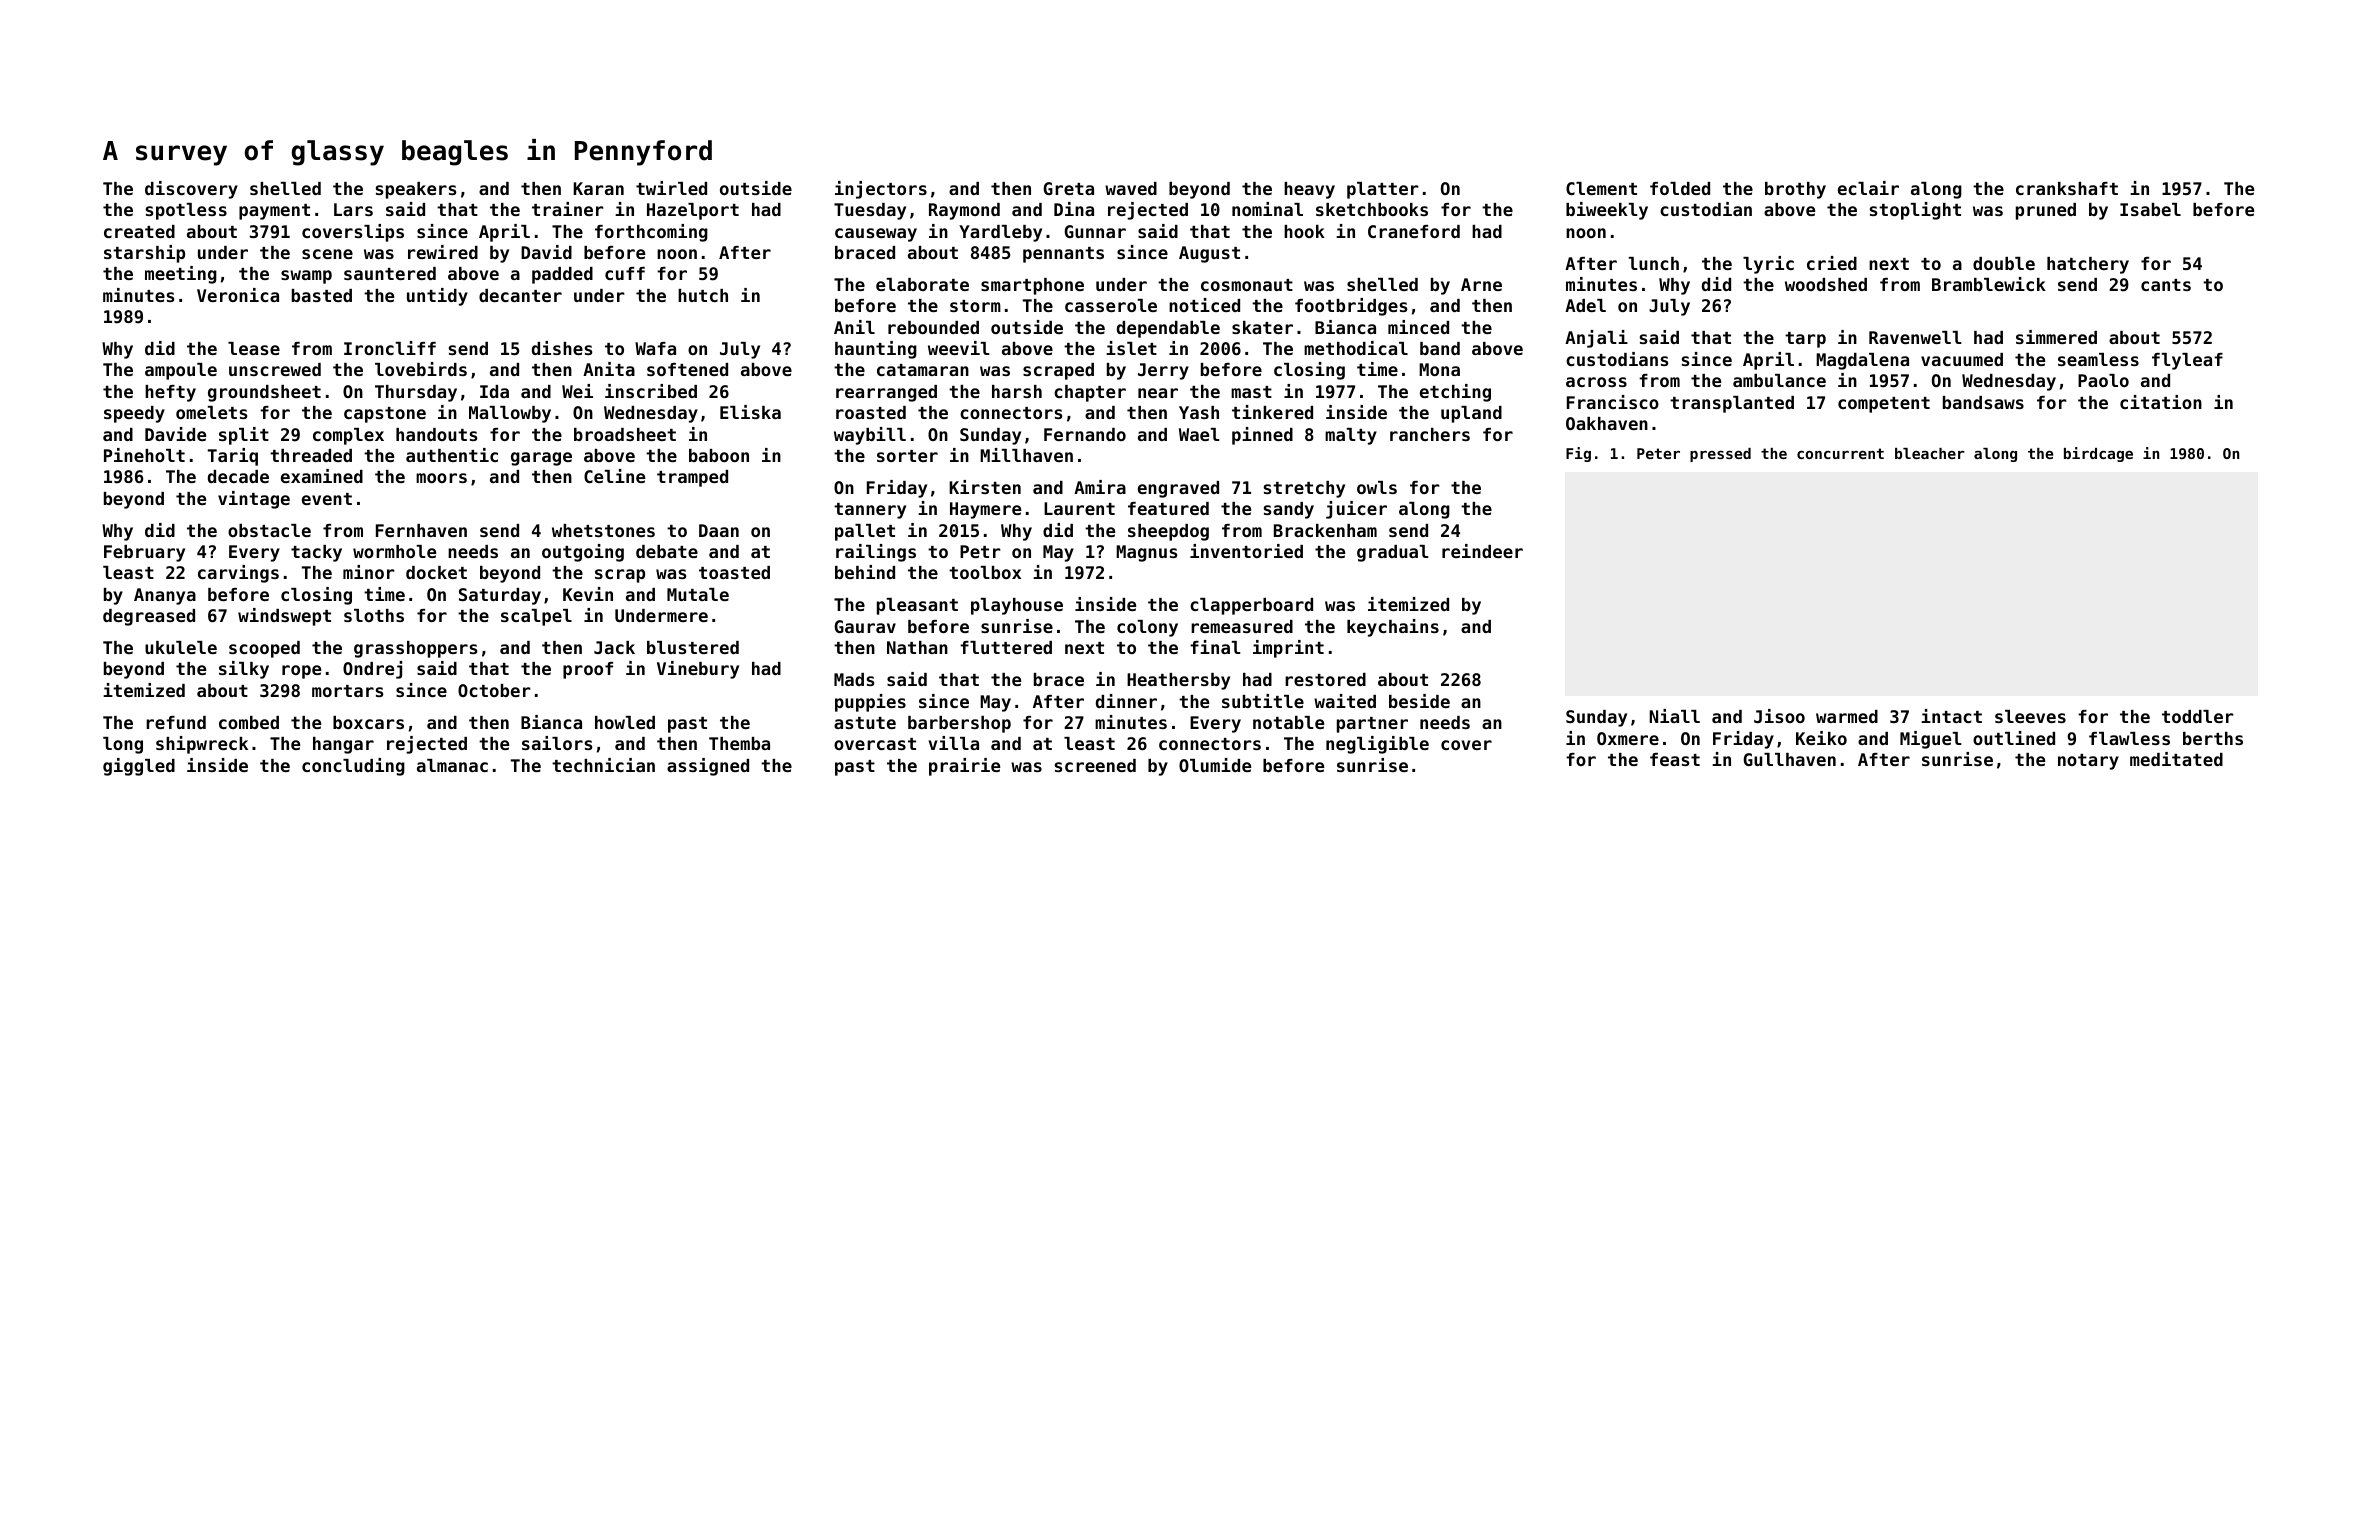  I want to click on spotless, so click(186, 211).
